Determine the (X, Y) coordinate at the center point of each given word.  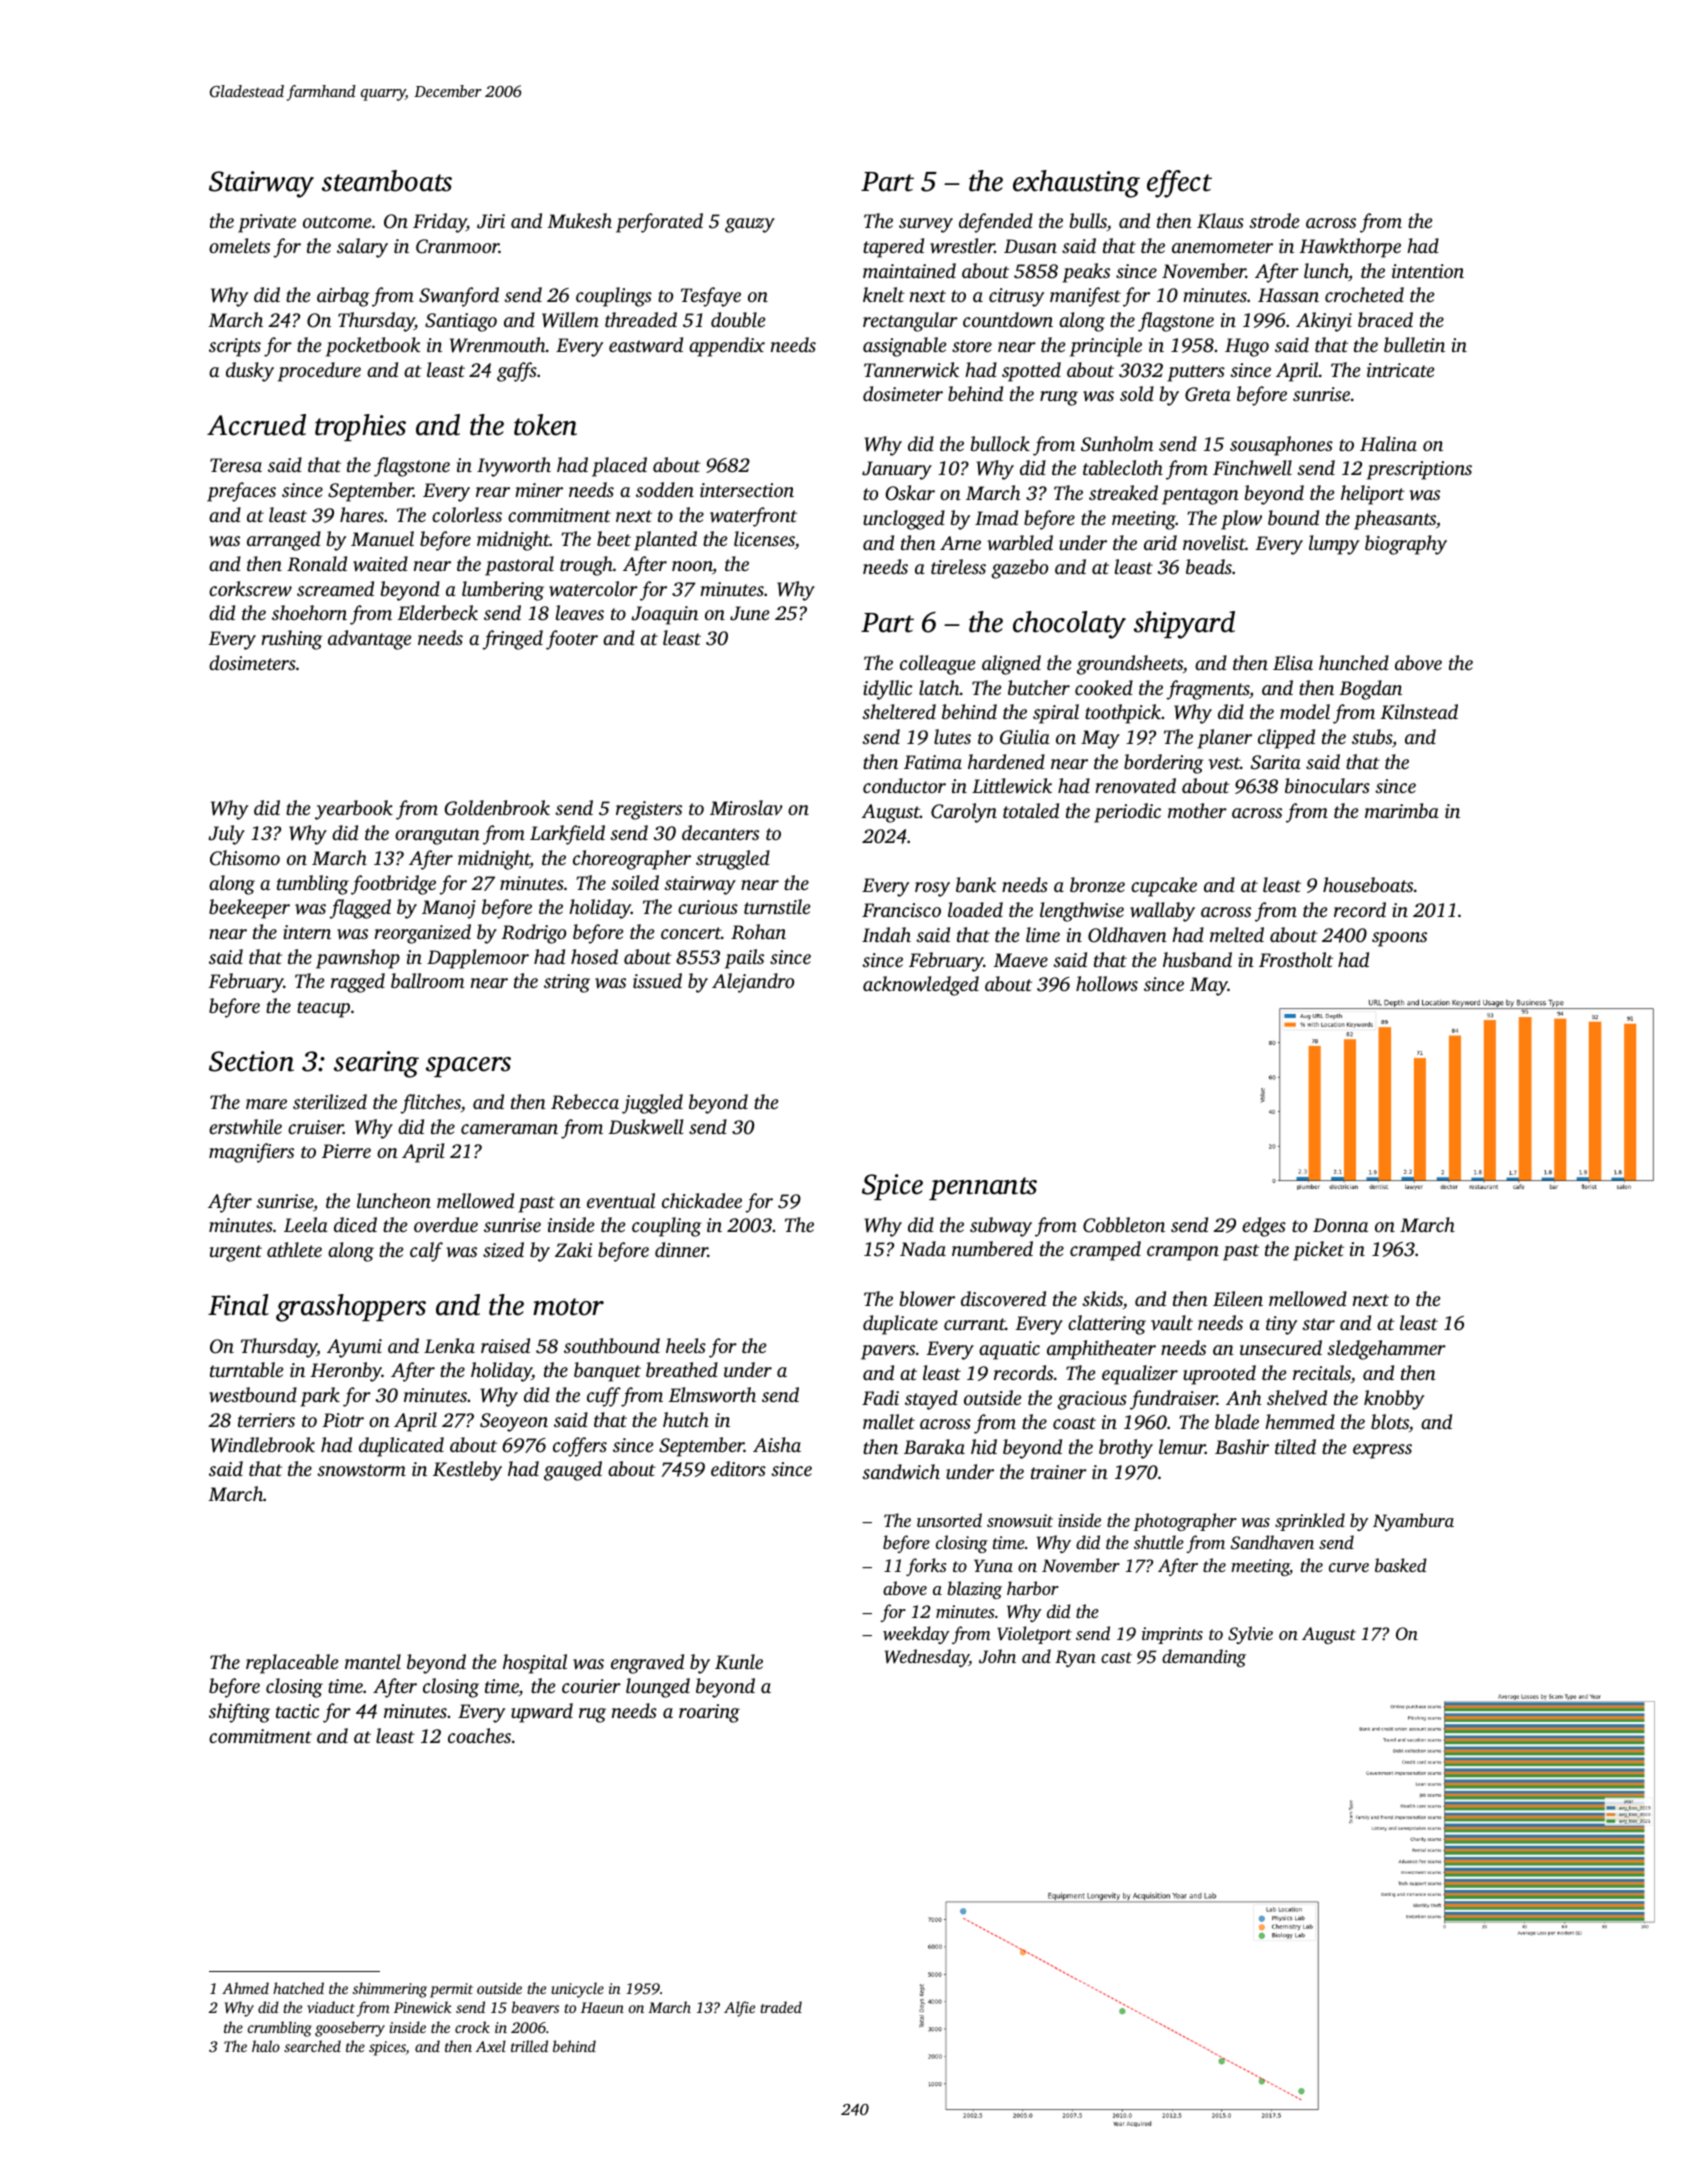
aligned (1011, 665)
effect (1179, 184)
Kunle (739, 1662)
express (1382, 1451)
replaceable (292, 1664)
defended (996, 223)
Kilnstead (1419, 712)
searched (312, 2046)
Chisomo (245, 858)
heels (686, 1345)
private (267, 223)
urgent (236, 1253)
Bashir (1242, 1446)
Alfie (739, 2009)
